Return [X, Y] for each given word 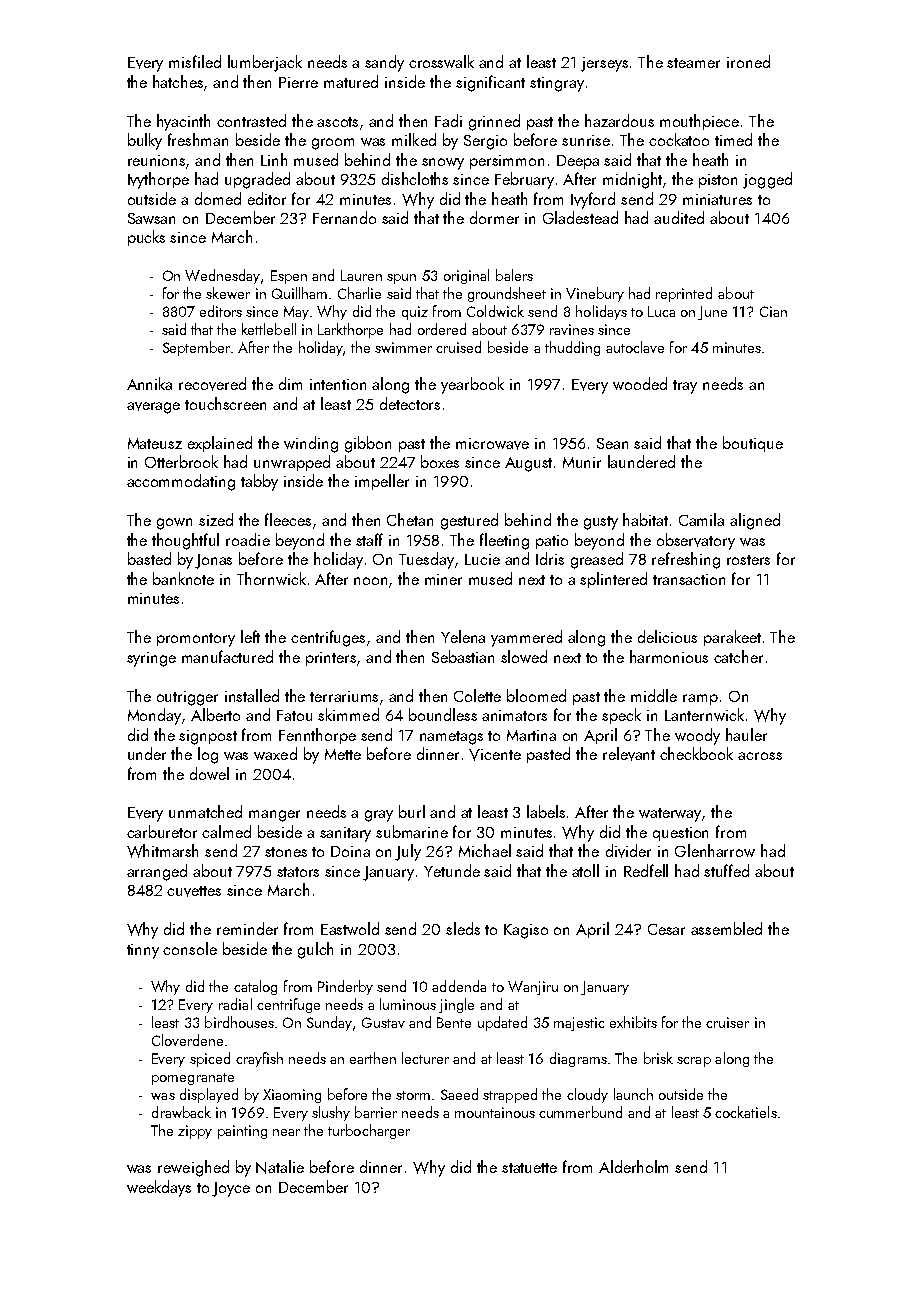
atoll [585, 870]
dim [290, 383]
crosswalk [441, 61]
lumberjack [265, 63]
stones [286, 852]
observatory [696, 541]
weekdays [159, 1188]
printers [331, 659]
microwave [492, 444]
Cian [773, 311]
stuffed [726, 870]
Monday [154, 716]
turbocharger [369, 1131]
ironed [748, 61]
